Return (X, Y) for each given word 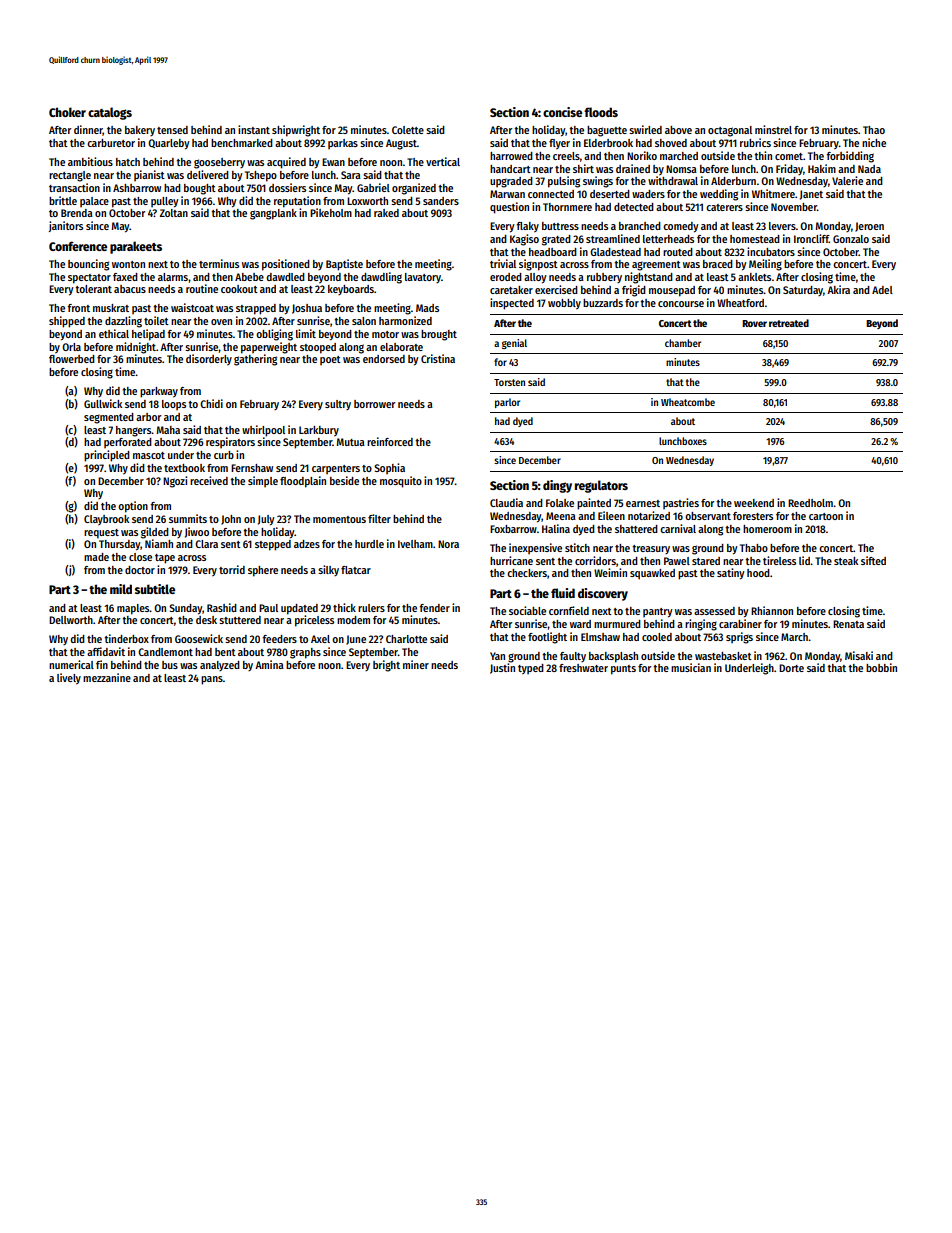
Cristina (438, 358)
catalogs (110, 113)
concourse (681, 304)
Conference (78, 246)
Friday (789, 169)
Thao (874, 130)
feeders (279, 639)
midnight (136, 348)
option (133, 507)
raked (386, 213)
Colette (408, 130)
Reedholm (810, 503)
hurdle (369, 544)
